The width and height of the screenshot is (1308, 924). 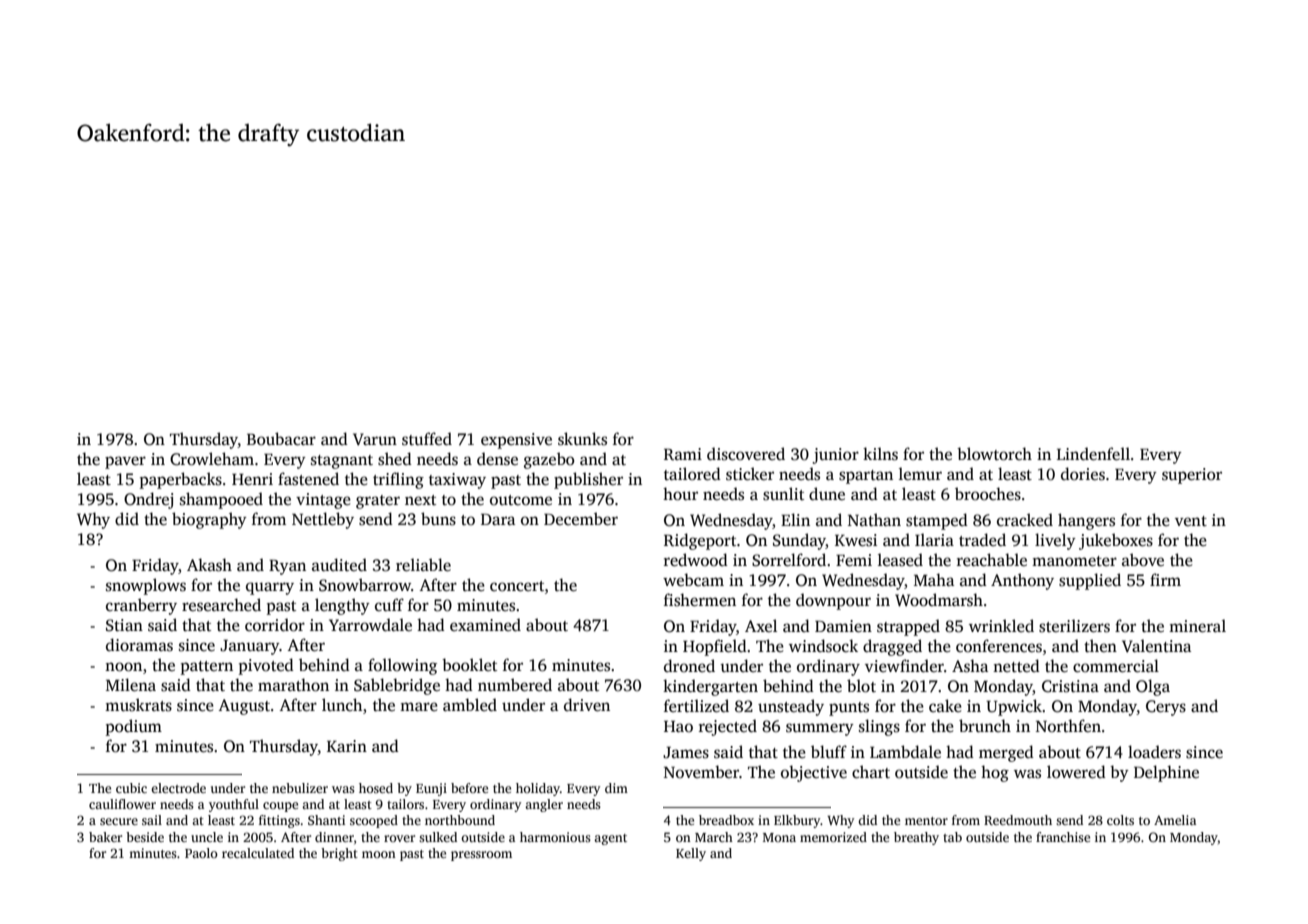 I want to click on vintage, so click(x=323, y=501).
